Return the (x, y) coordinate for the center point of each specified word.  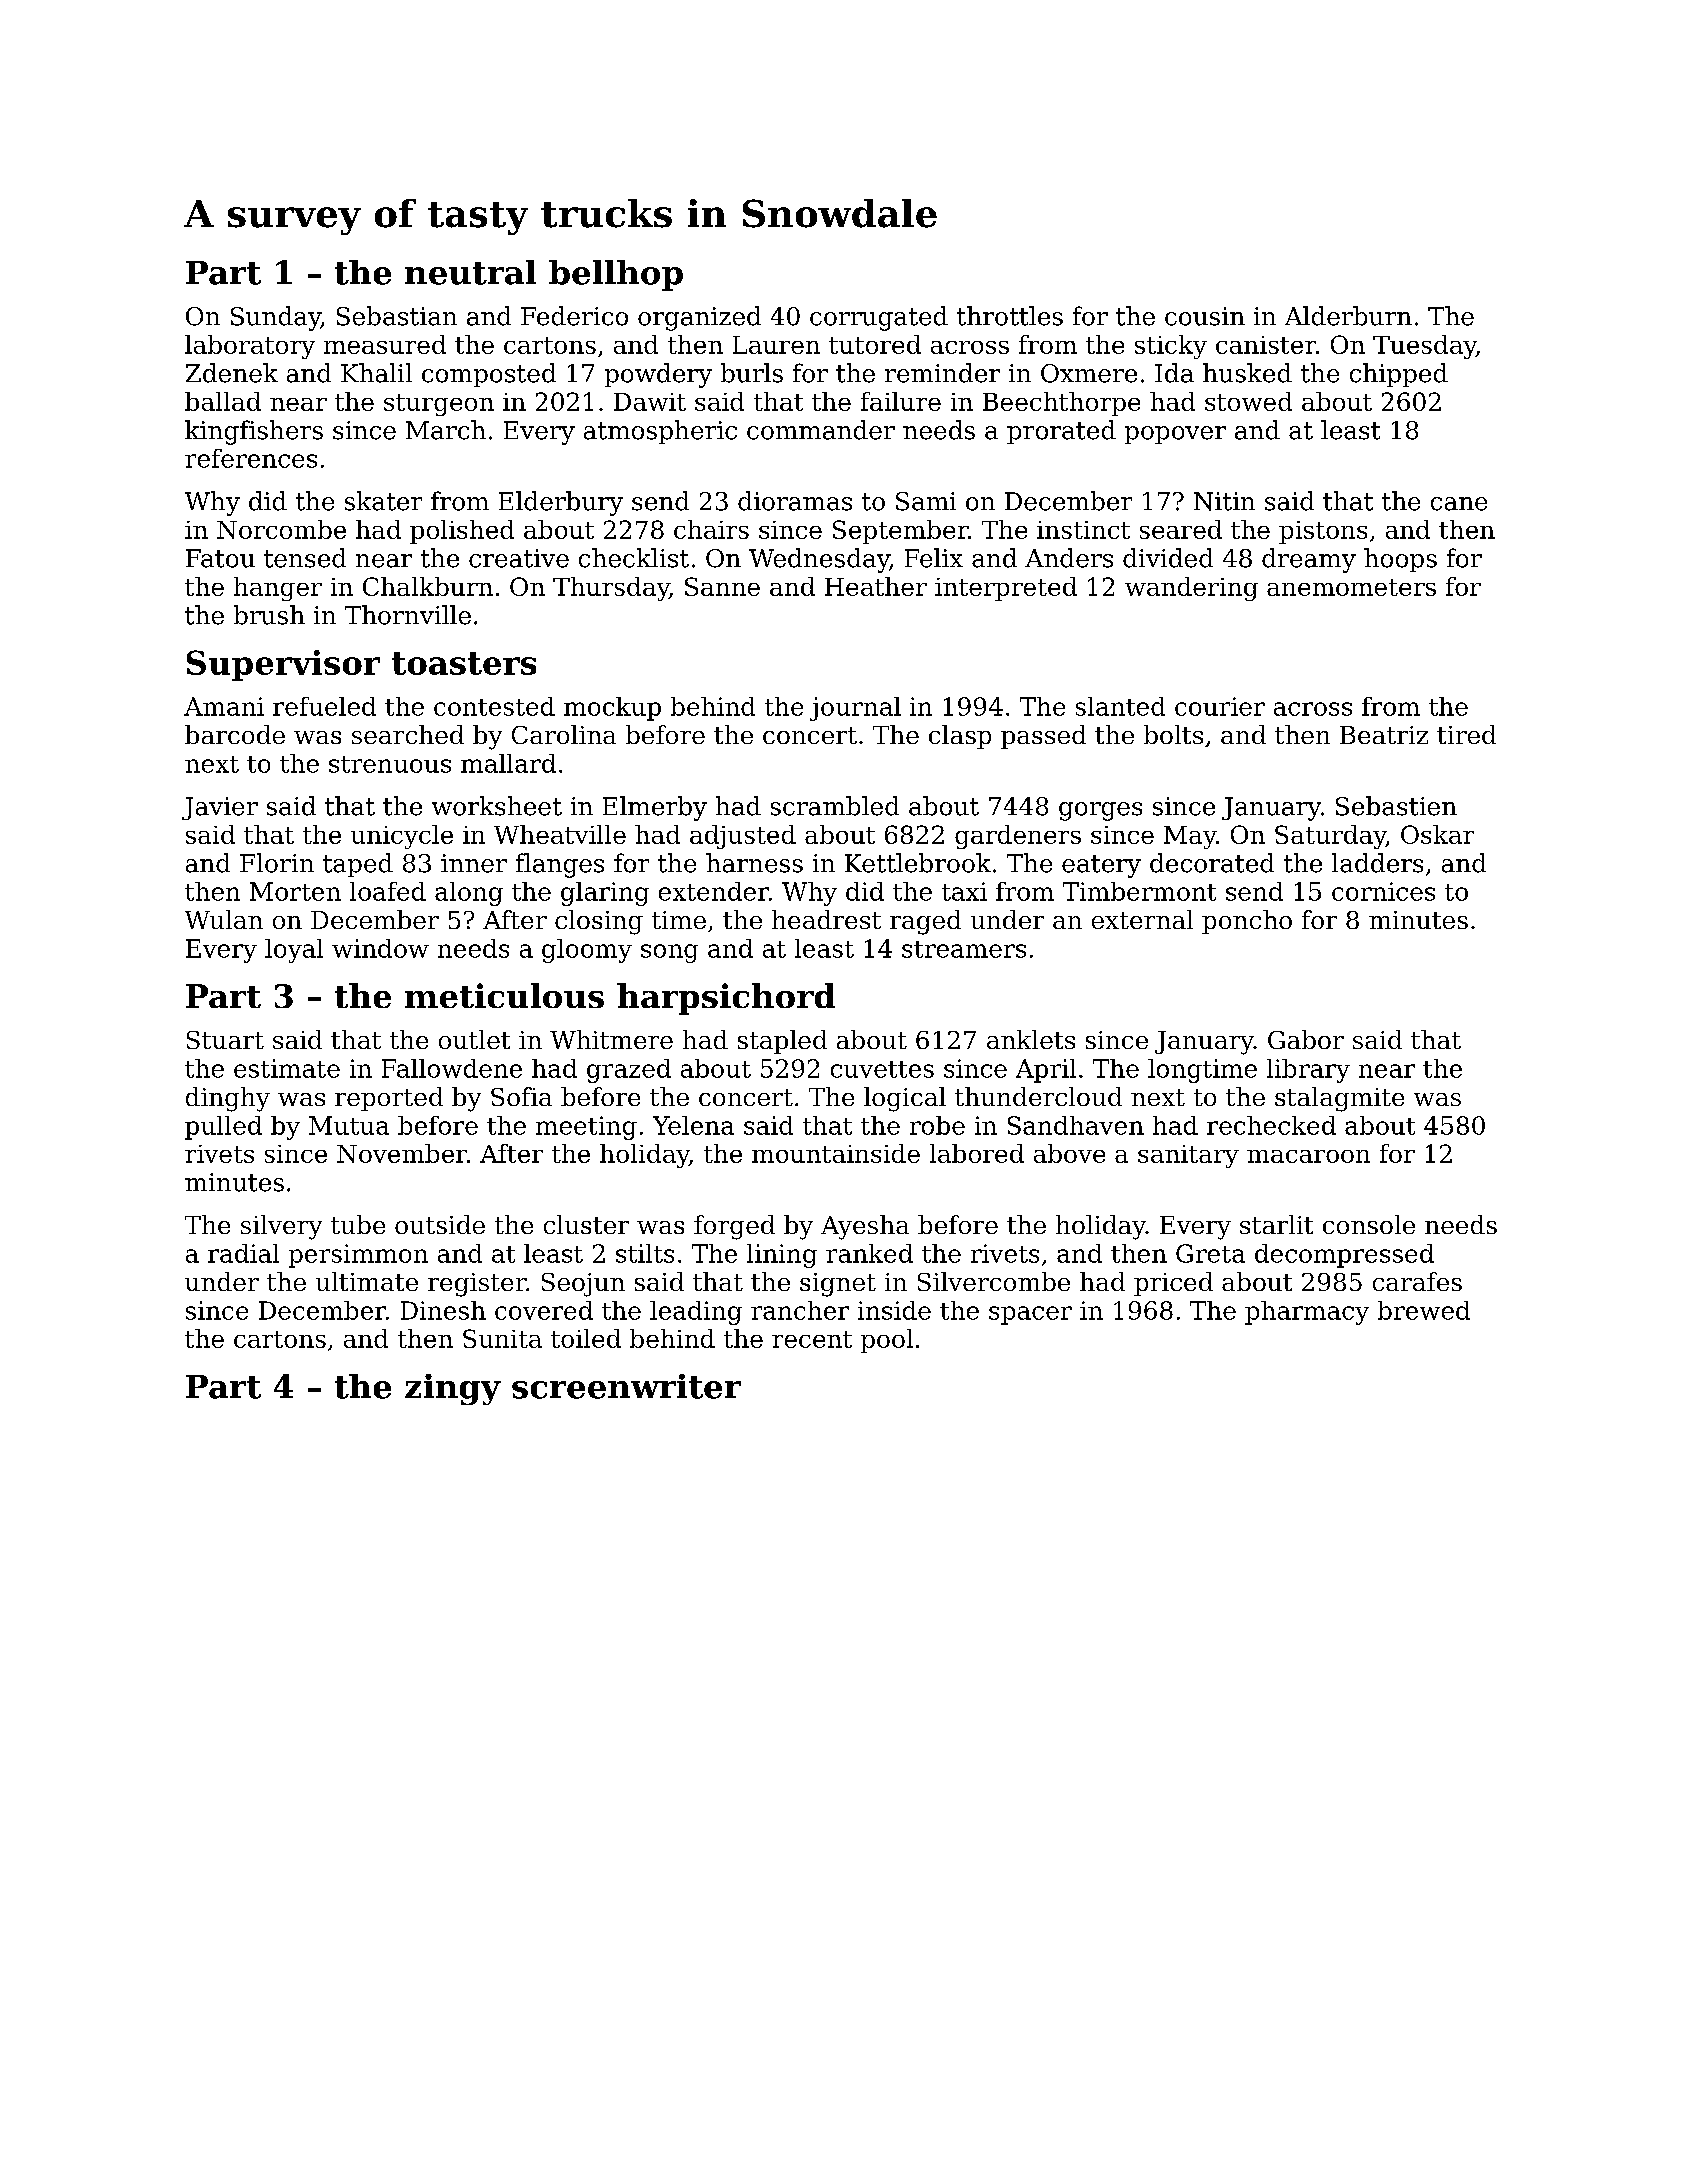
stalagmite (1339, 1099)
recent (812, 1339)
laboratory (250, 347)
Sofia (521, 1096)
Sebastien (1396, 806)
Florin (277, 863)
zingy (453, 1389)
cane (1459, 504)
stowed (1248, 401)
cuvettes (882, 1069)
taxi (964, 891)
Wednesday (819, 560)
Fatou (220, 558)
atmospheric (660, 432)
